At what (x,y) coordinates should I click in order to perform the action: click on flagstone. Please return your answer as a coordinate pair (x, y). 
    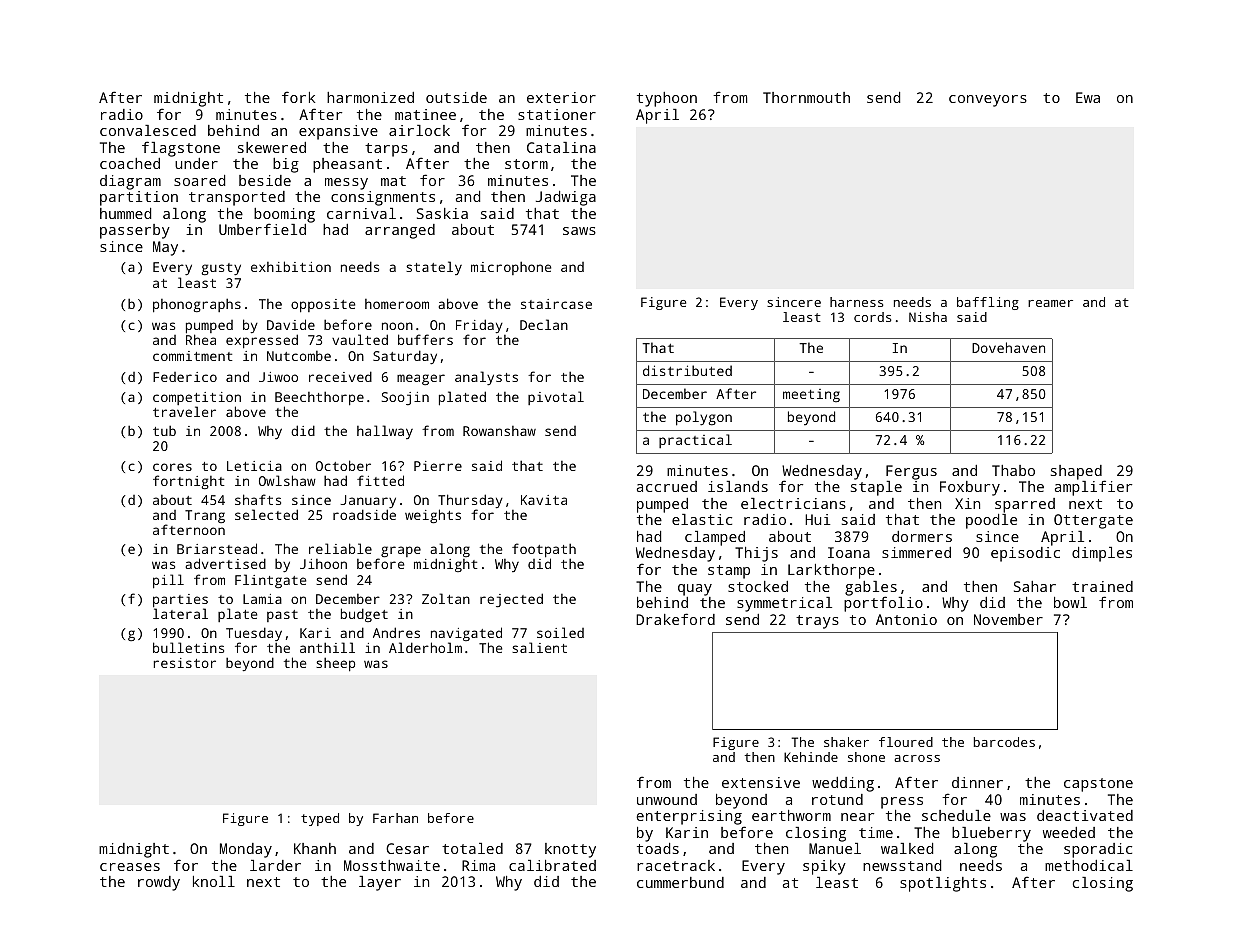
    Looking at the image, I should click on (181, 149).
